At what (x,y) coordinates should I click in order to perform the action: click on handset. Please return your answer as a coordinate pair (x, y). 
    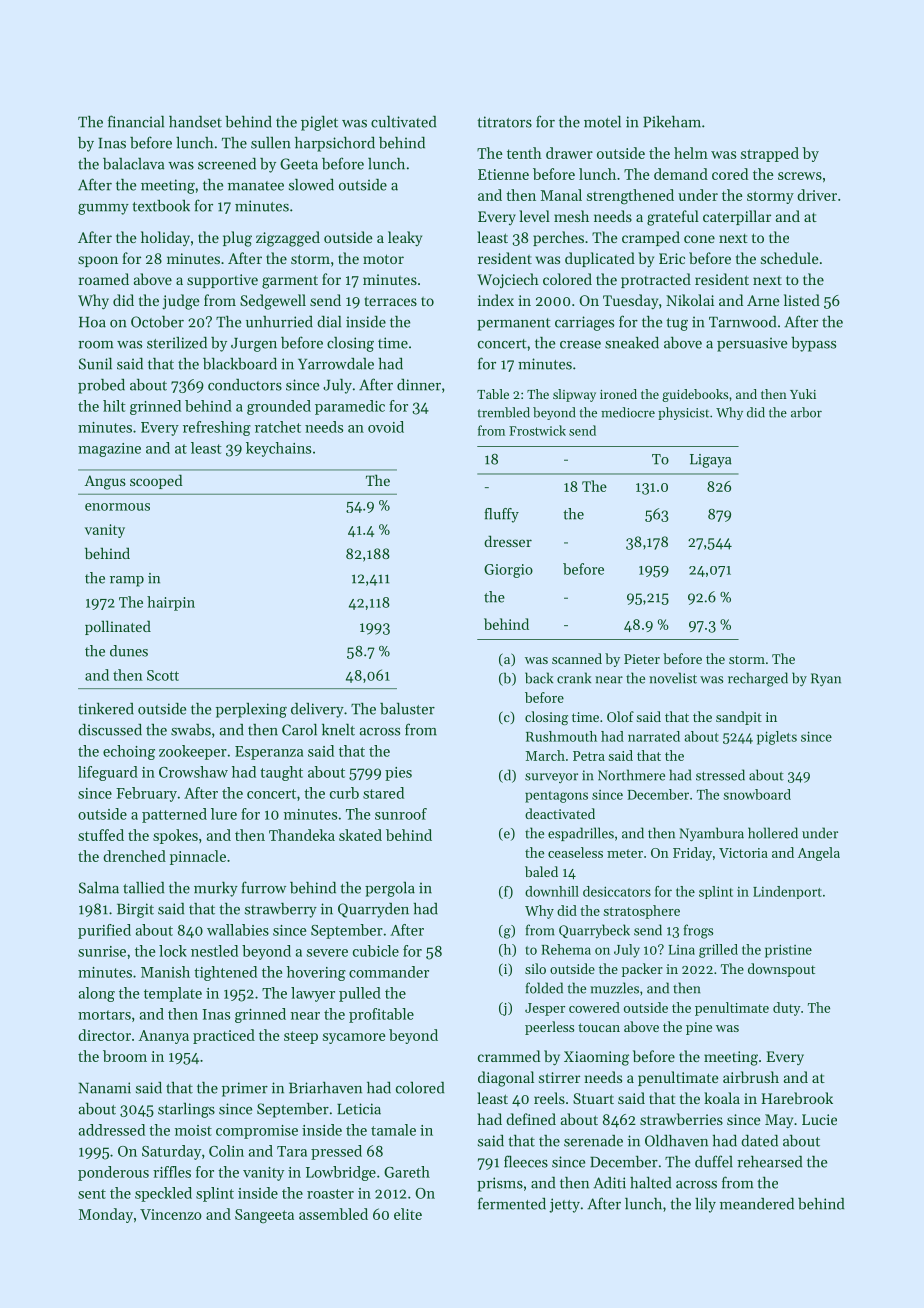
    Looking at the image, I should click on (195, 122).
